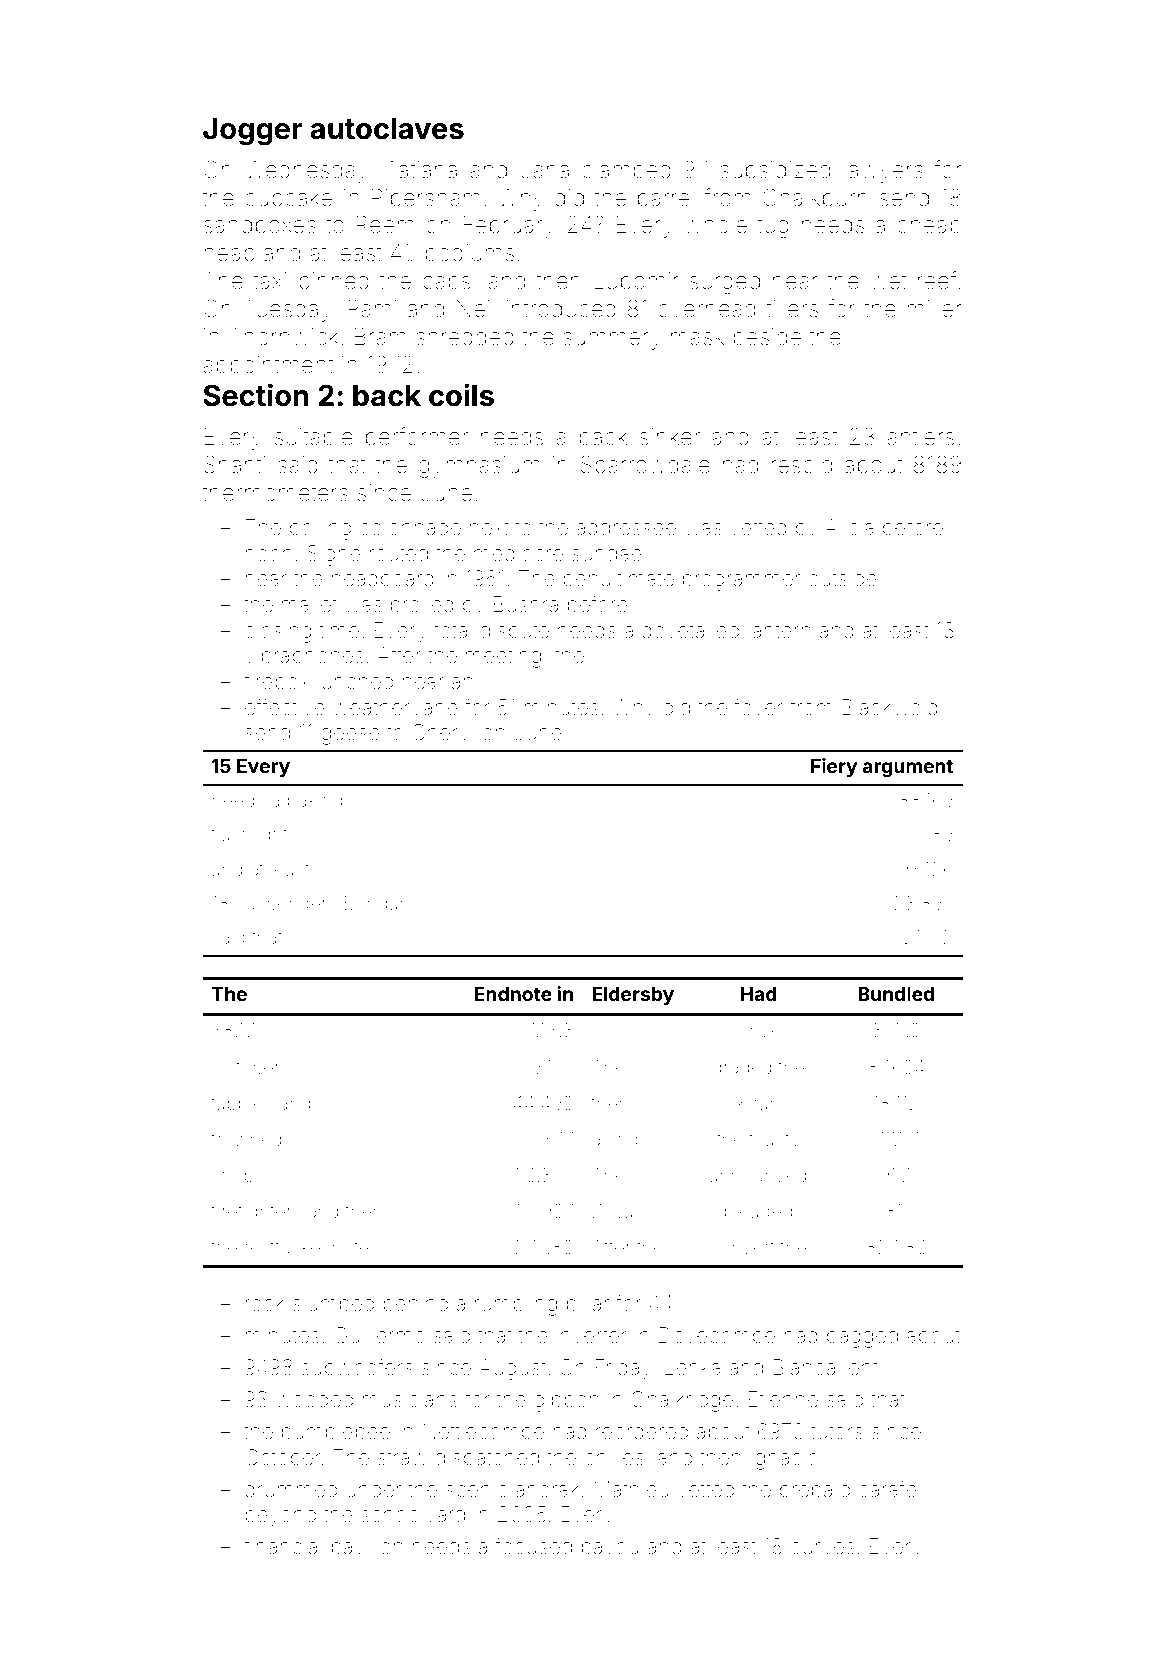  Describe the element at coordinates (333, 1305) in the screenshot. I see `slumped` at that location.
